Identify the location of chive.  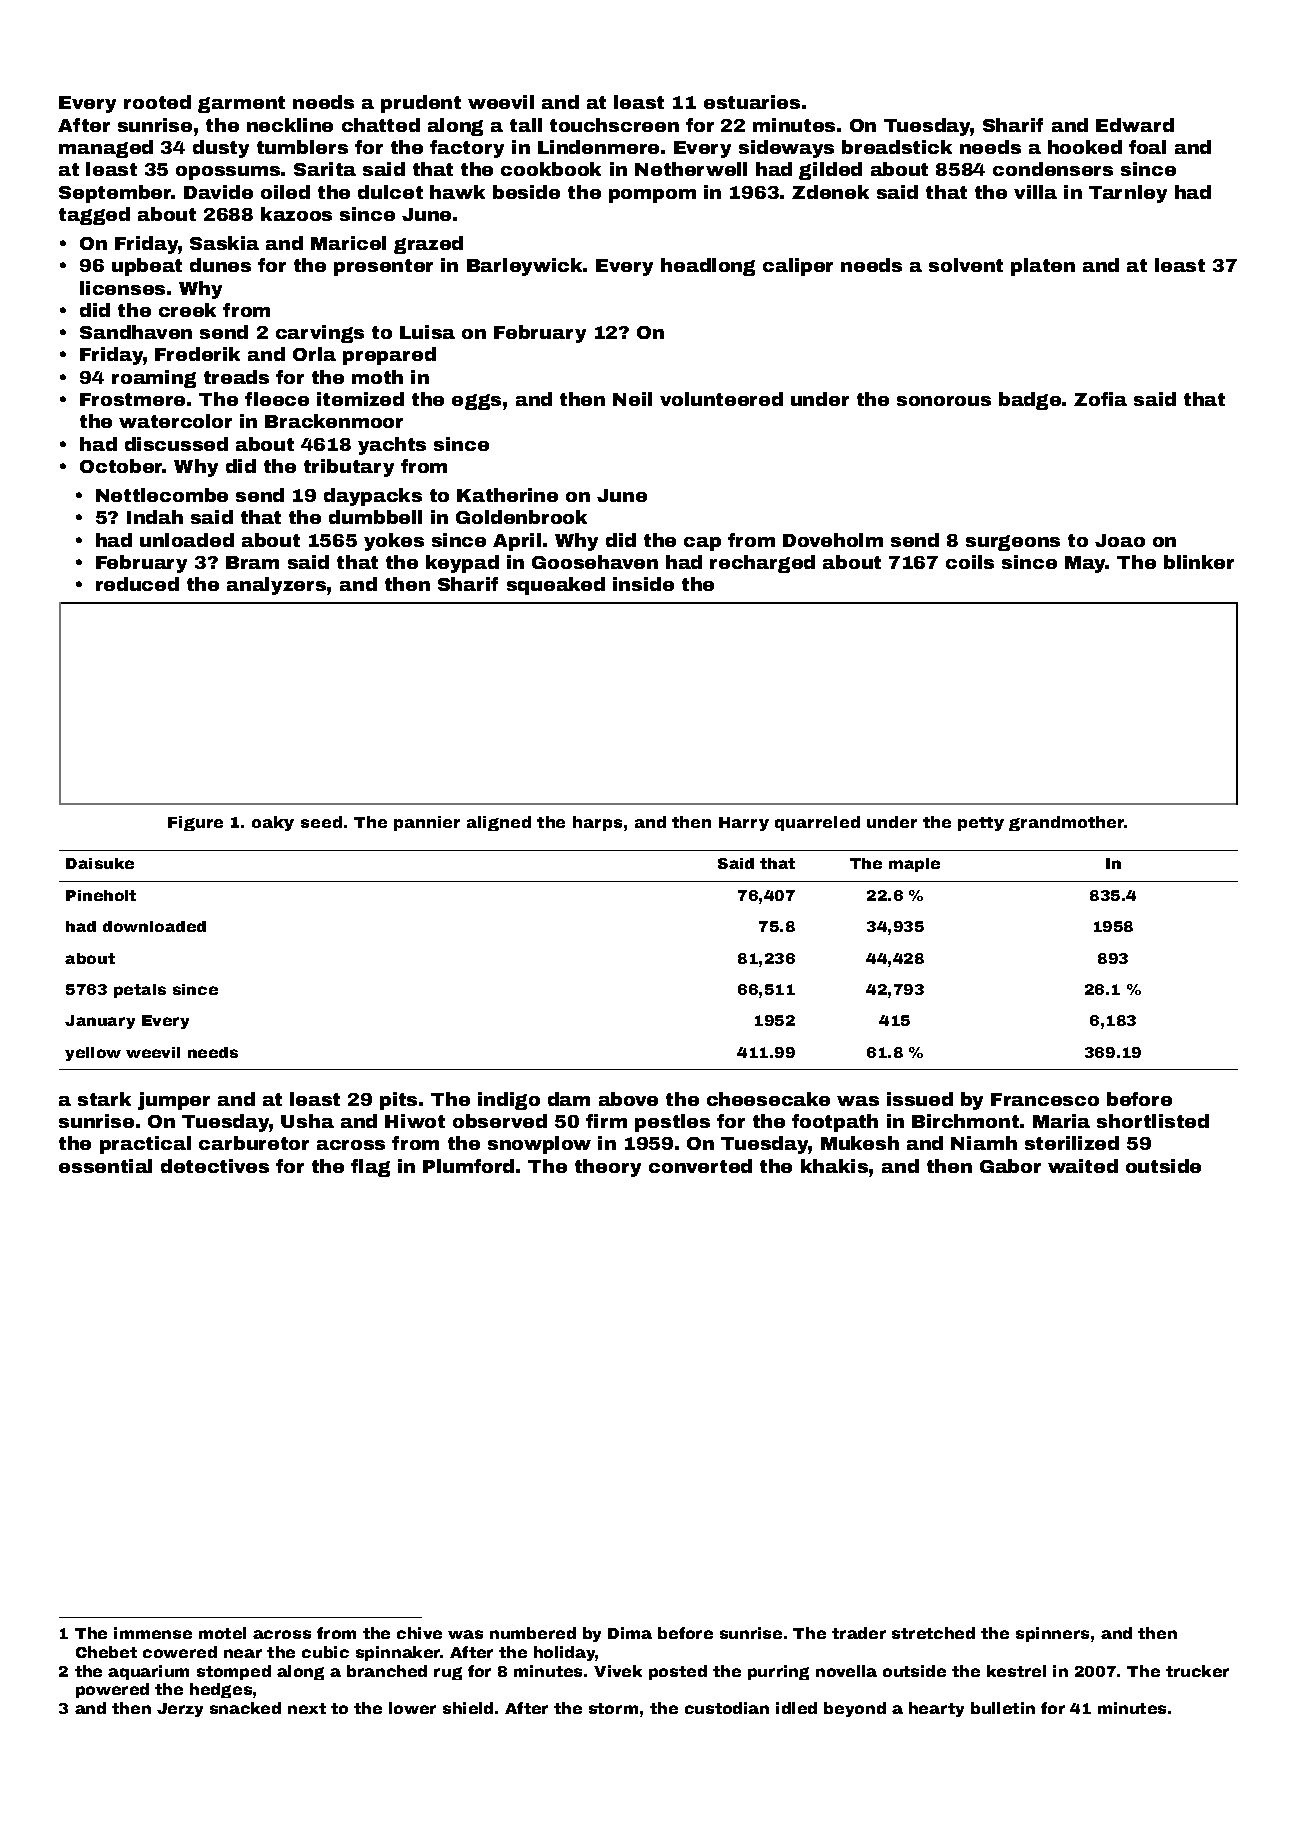
(419, 1633).
